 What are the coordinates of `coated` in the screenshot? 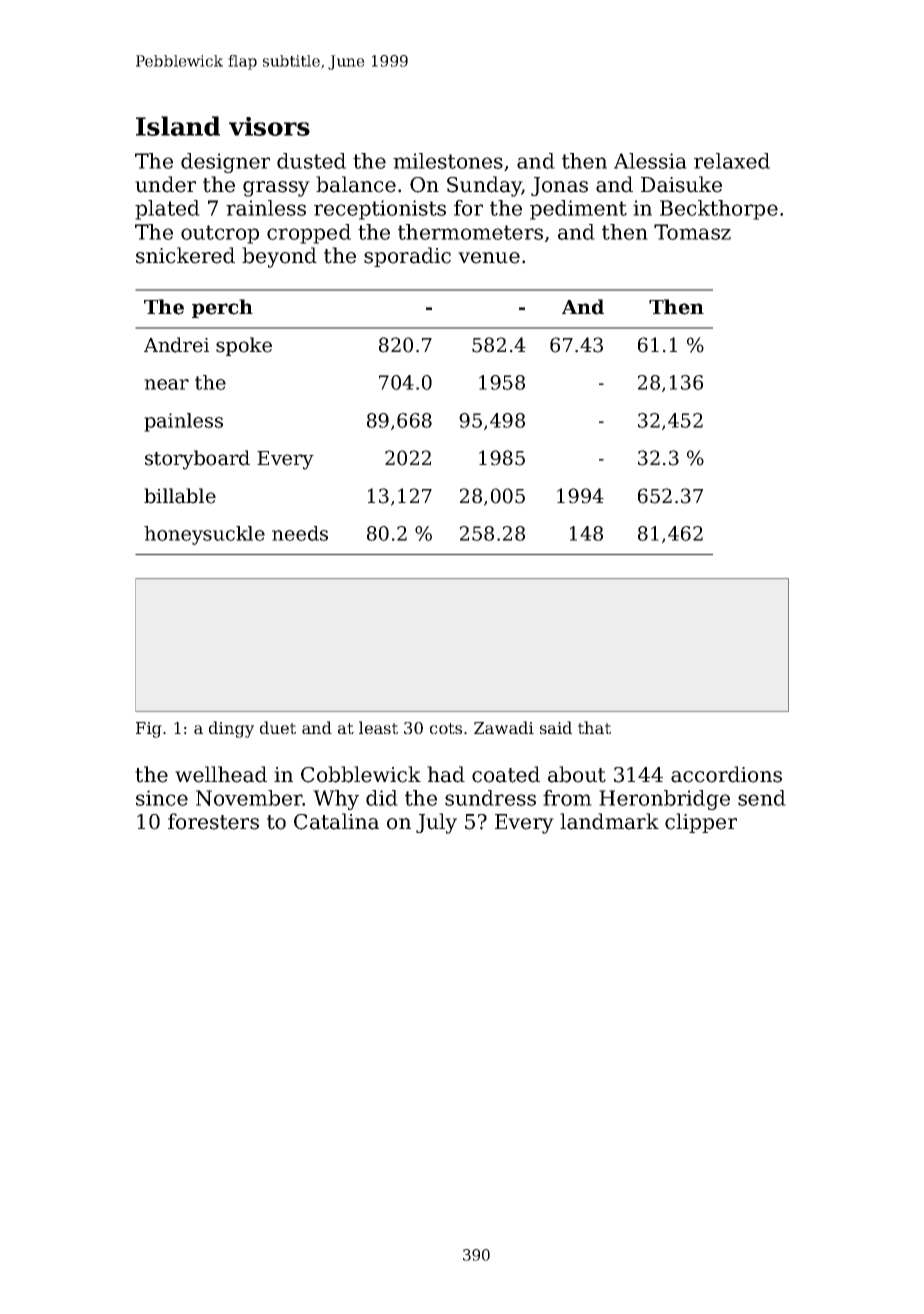 It's located at (506, 774).
